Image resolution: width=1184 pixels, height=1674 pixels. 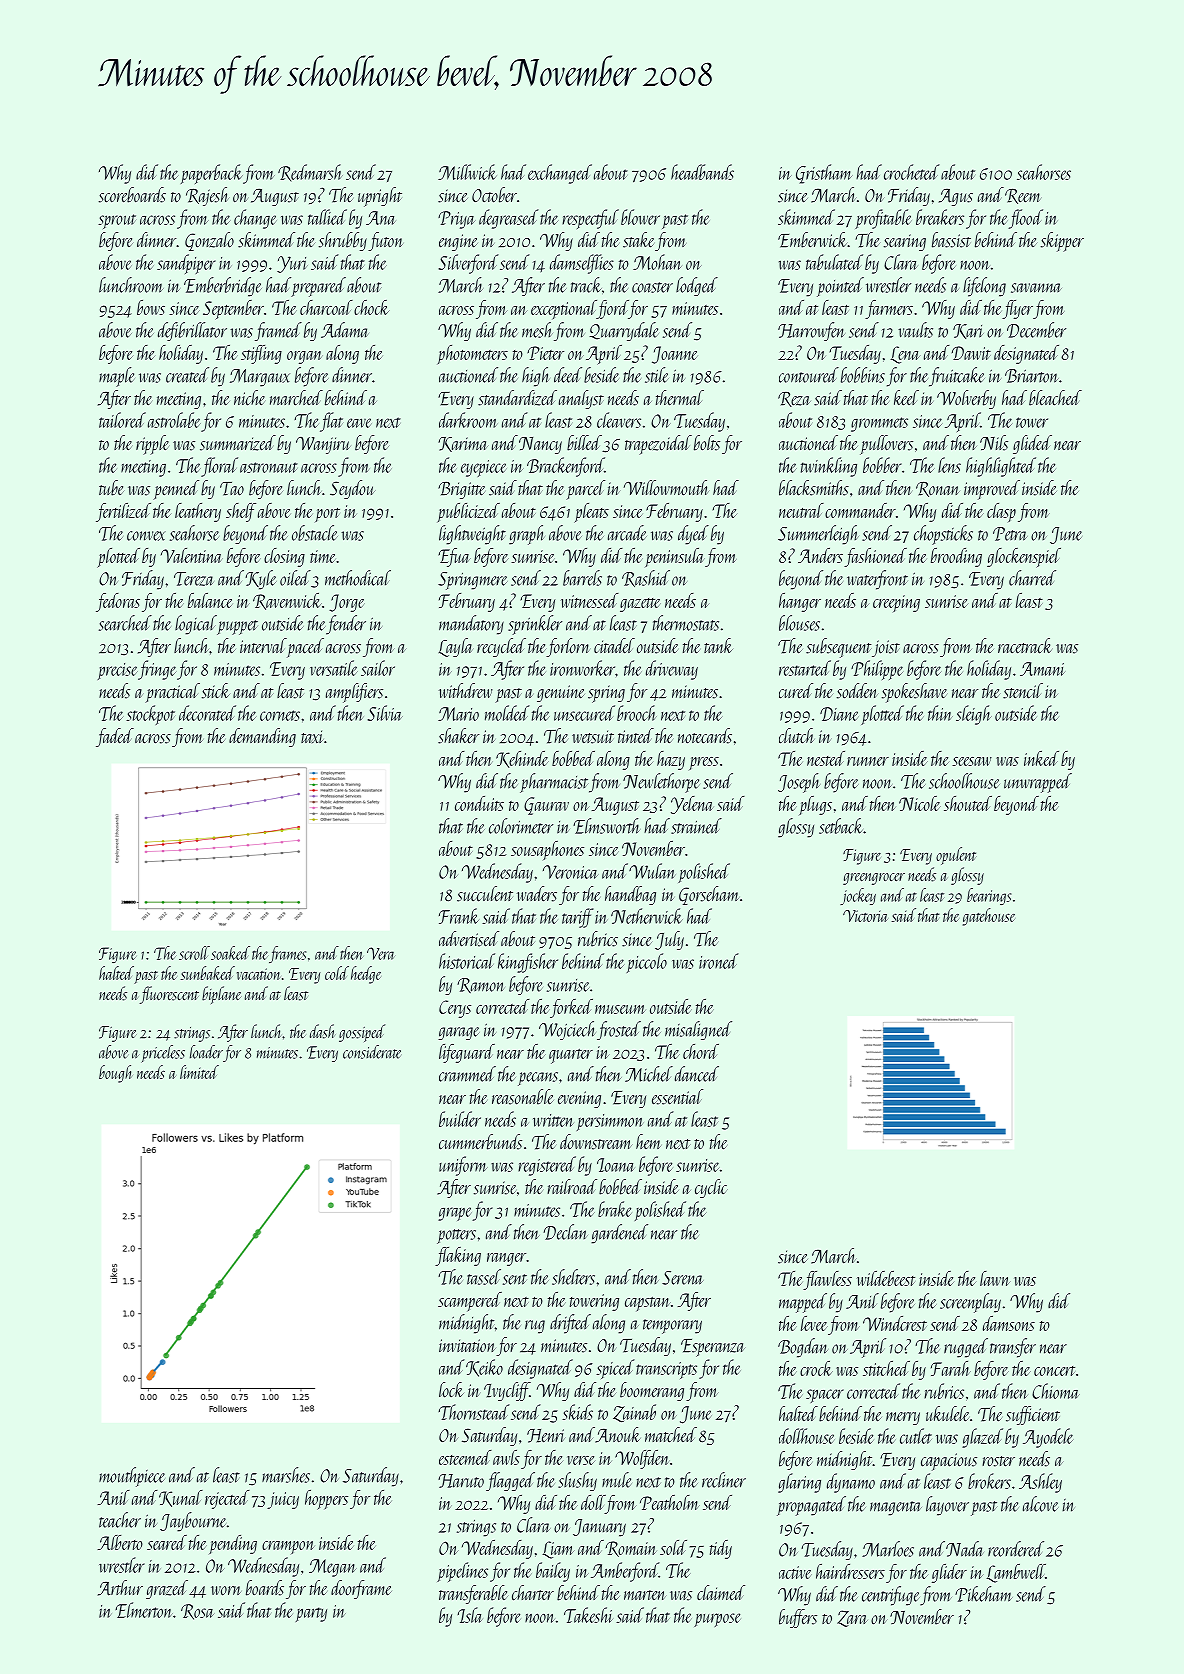 What do you see at coordinates (717, 1620) in the screenshot?
I see `purpose` at bounding box center [717, 1620].
